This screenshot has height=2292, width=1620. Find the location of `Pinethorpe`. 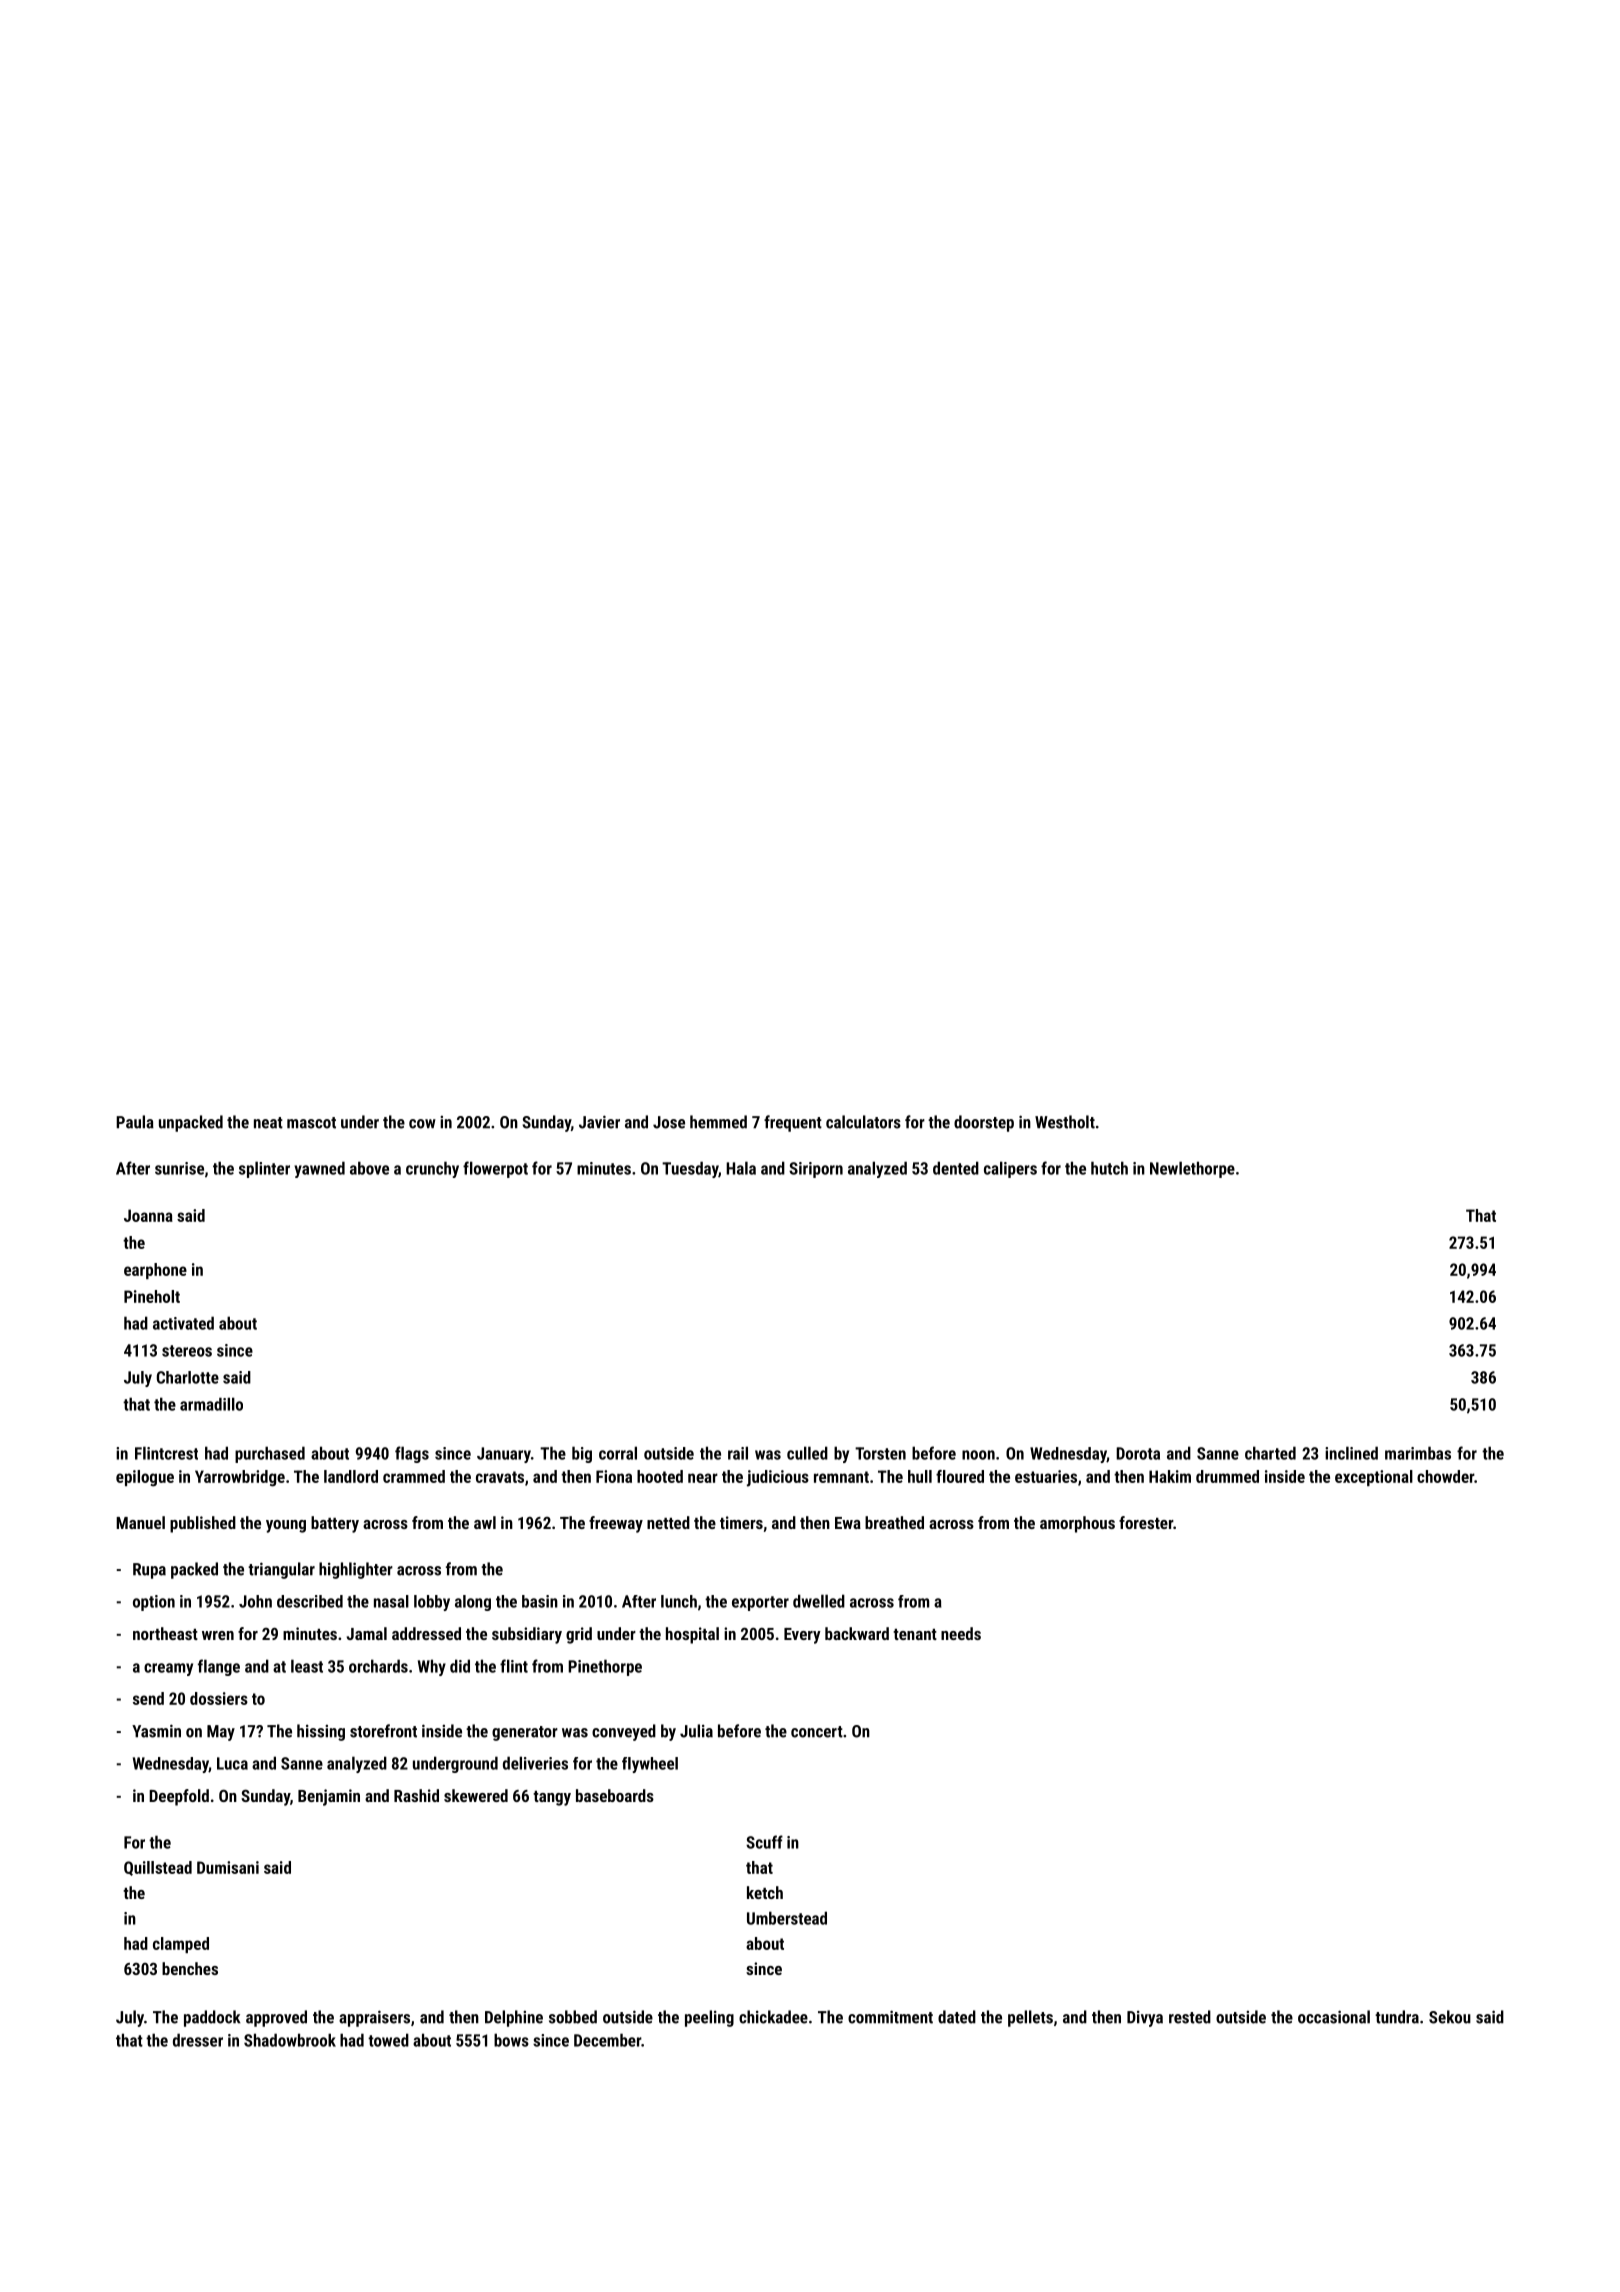

Pinethorpe is located at coordinates (605, 1667).
